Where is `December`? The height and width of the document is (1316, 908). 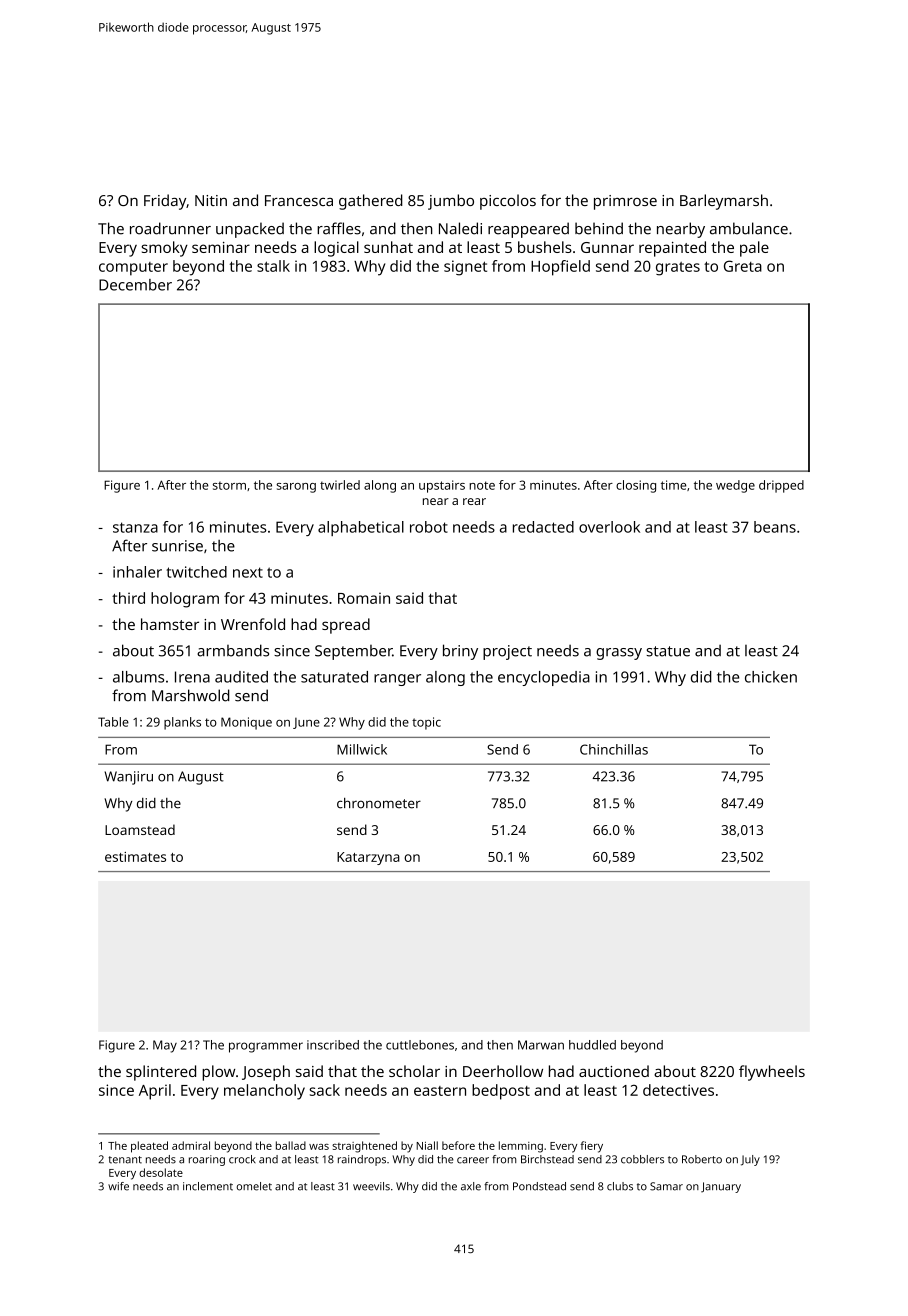
December is located at coordinates (135, 285).
